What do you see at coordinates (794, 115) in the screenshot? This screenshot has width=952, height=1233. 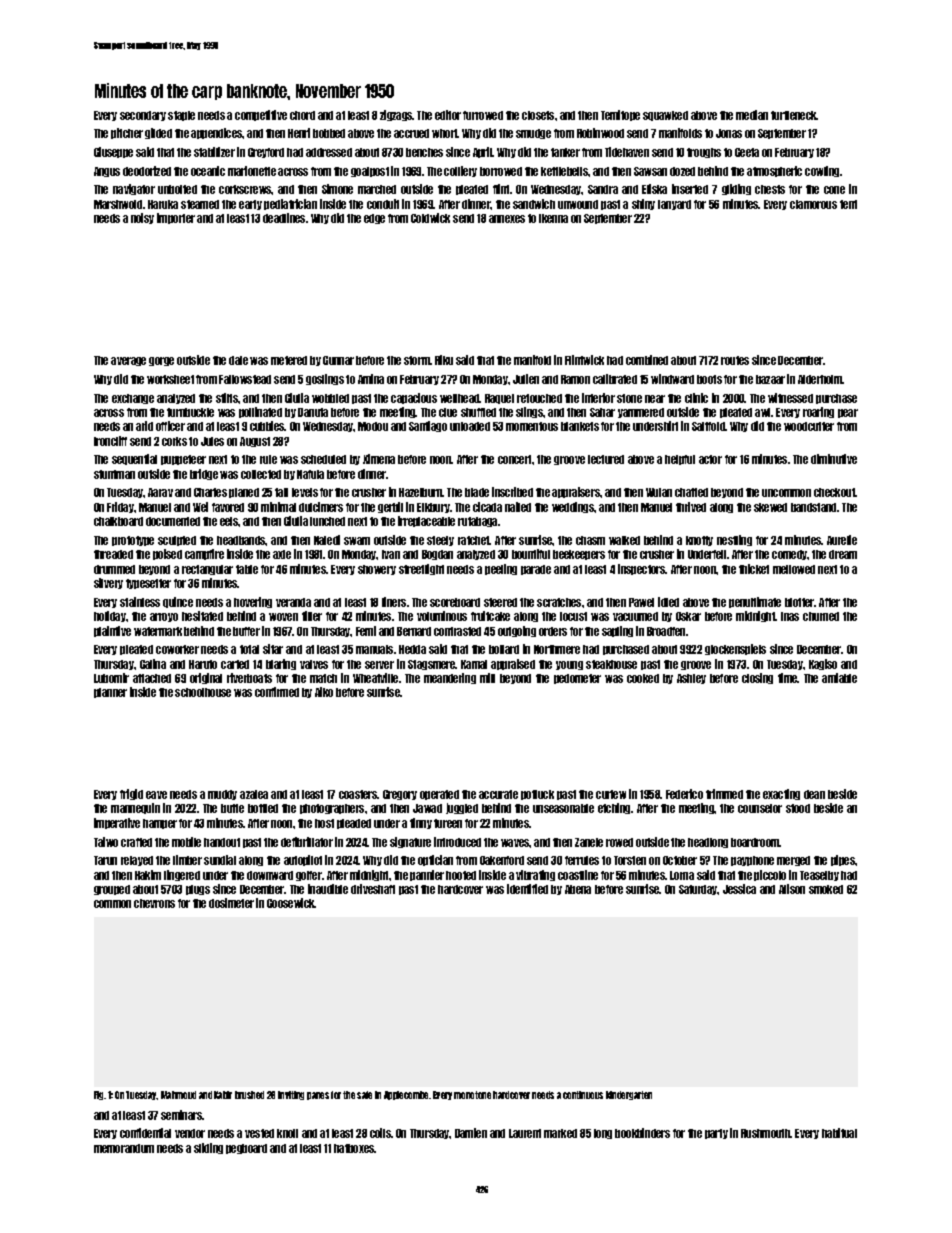 I see `turtleneck` at bounding box center [794, 115].
